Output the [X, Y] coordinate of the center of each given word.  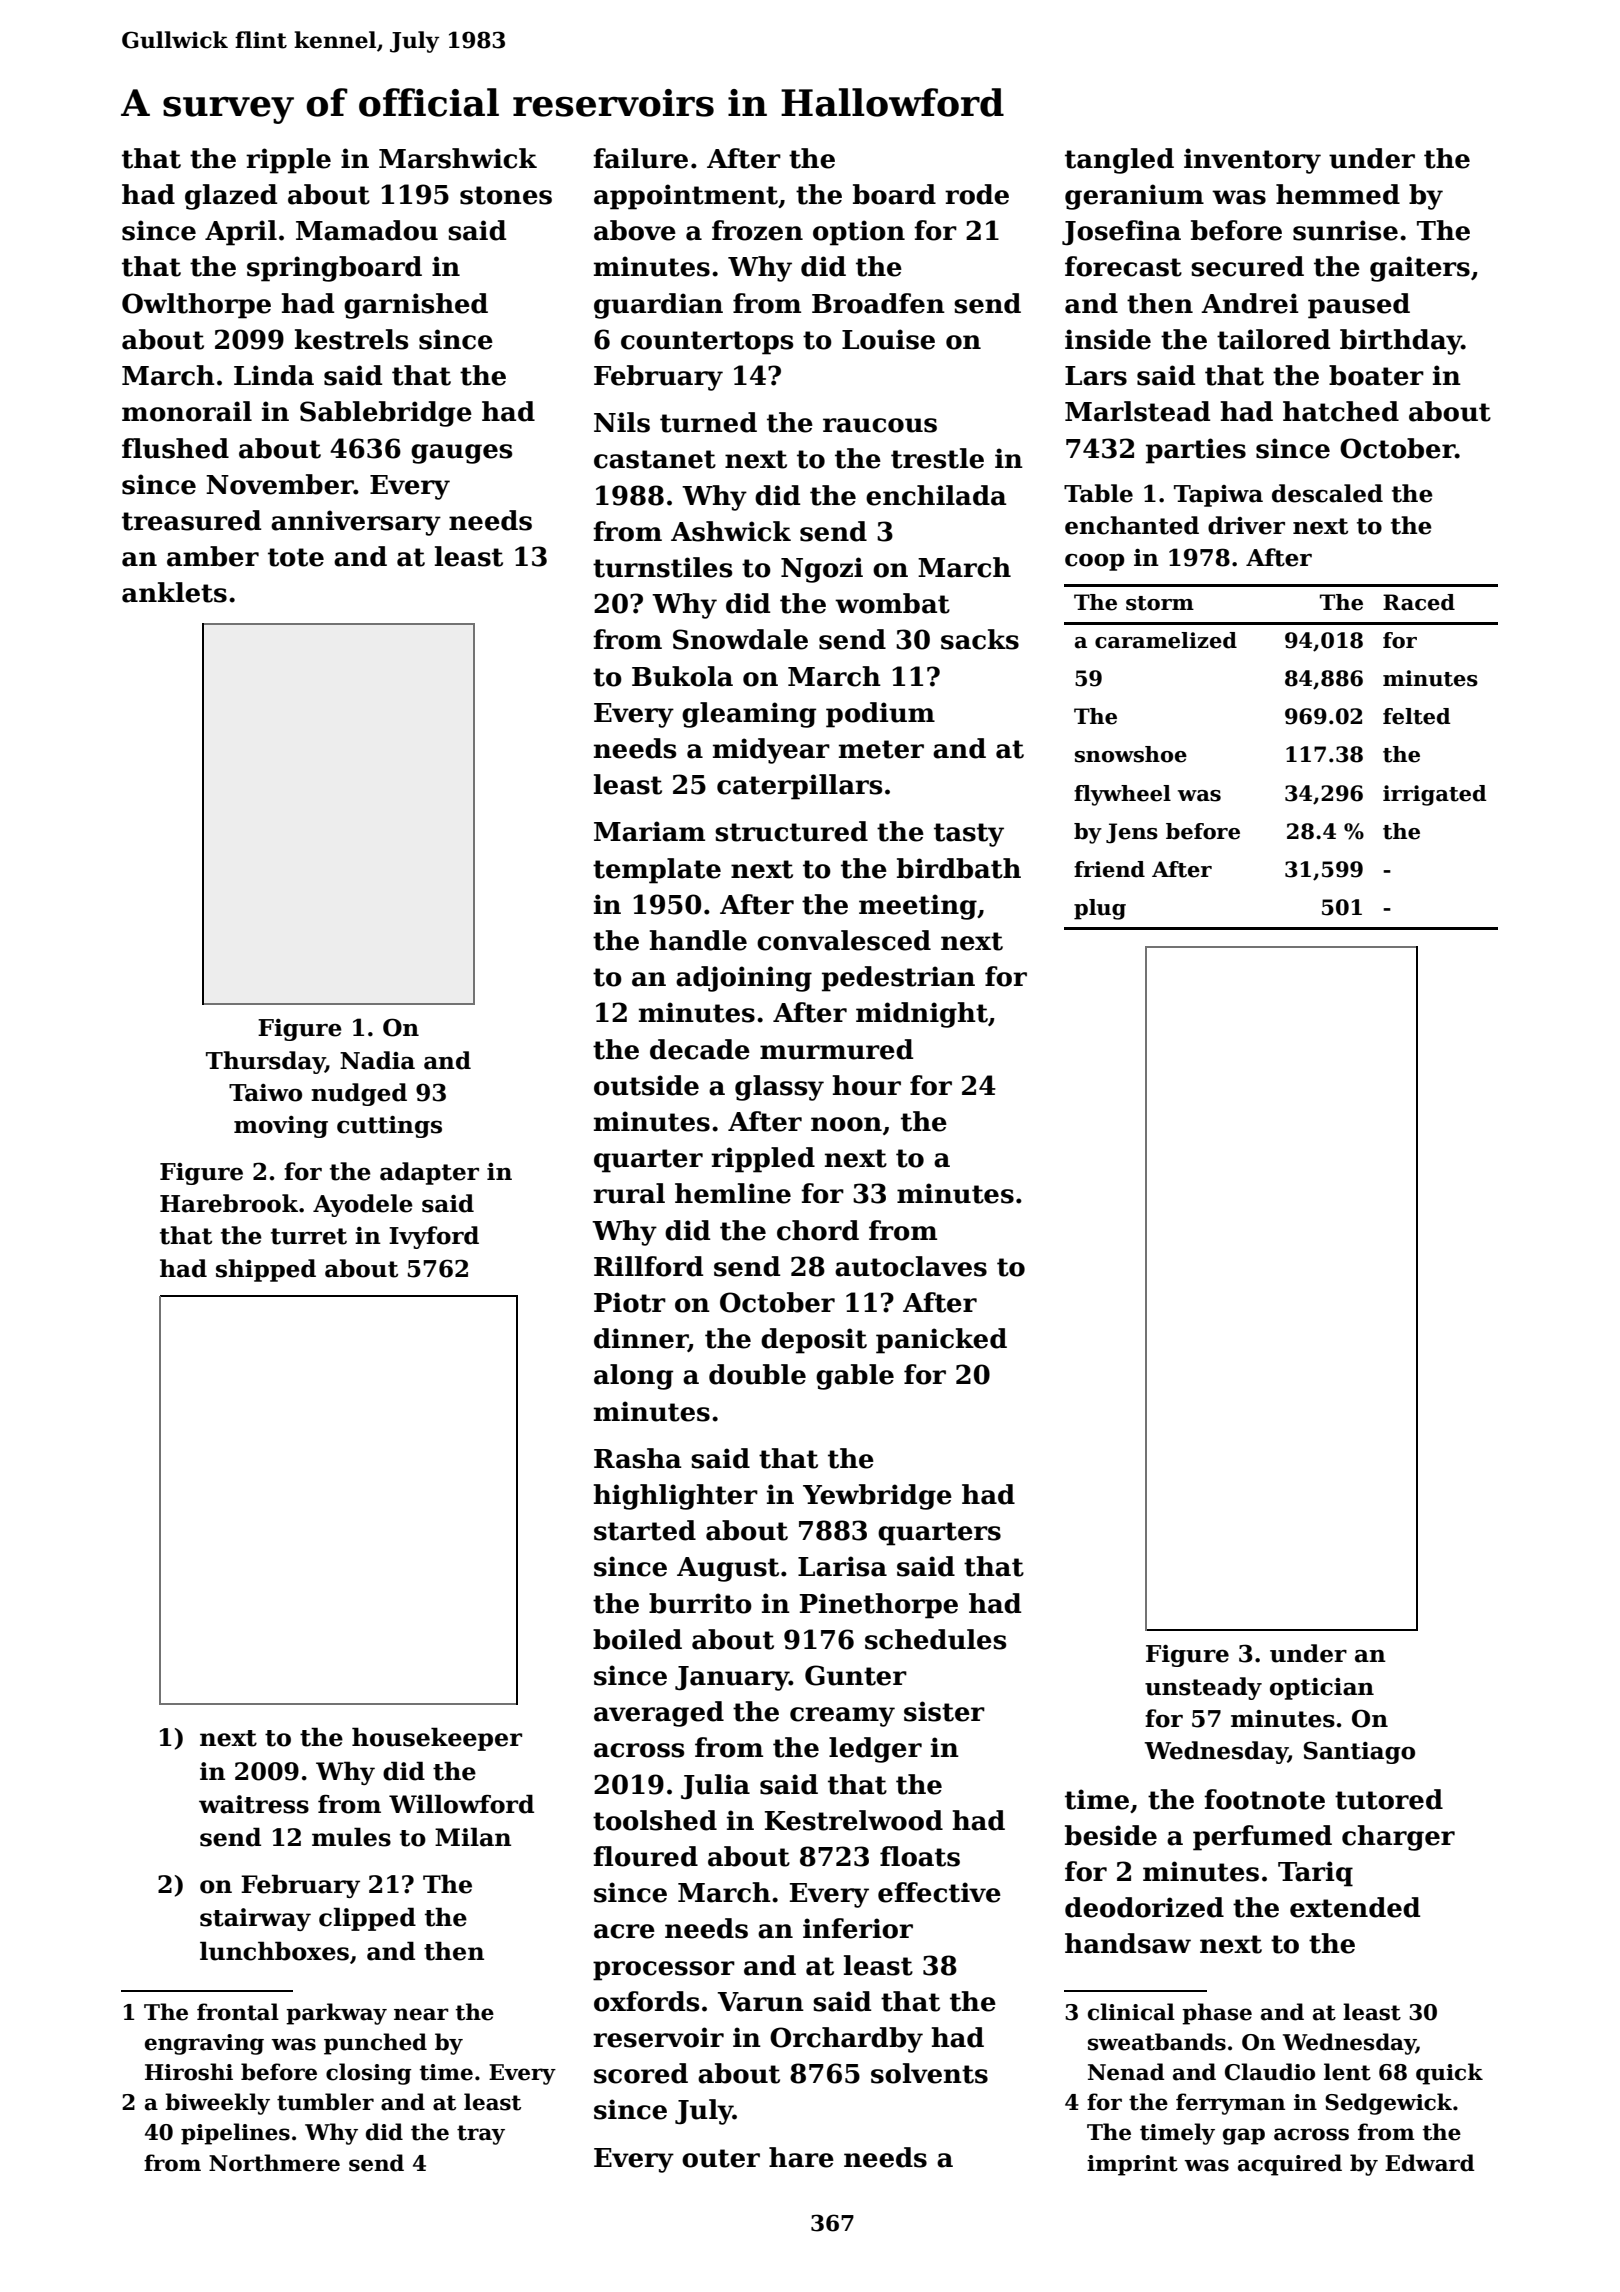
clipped [367, 1919]
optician [1322, 1689]
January [732, 1678]
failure [640, 158]
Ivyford [434, 1237]
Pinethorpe [879, 1606]
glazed [231, 197]
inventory [1252, 161]
